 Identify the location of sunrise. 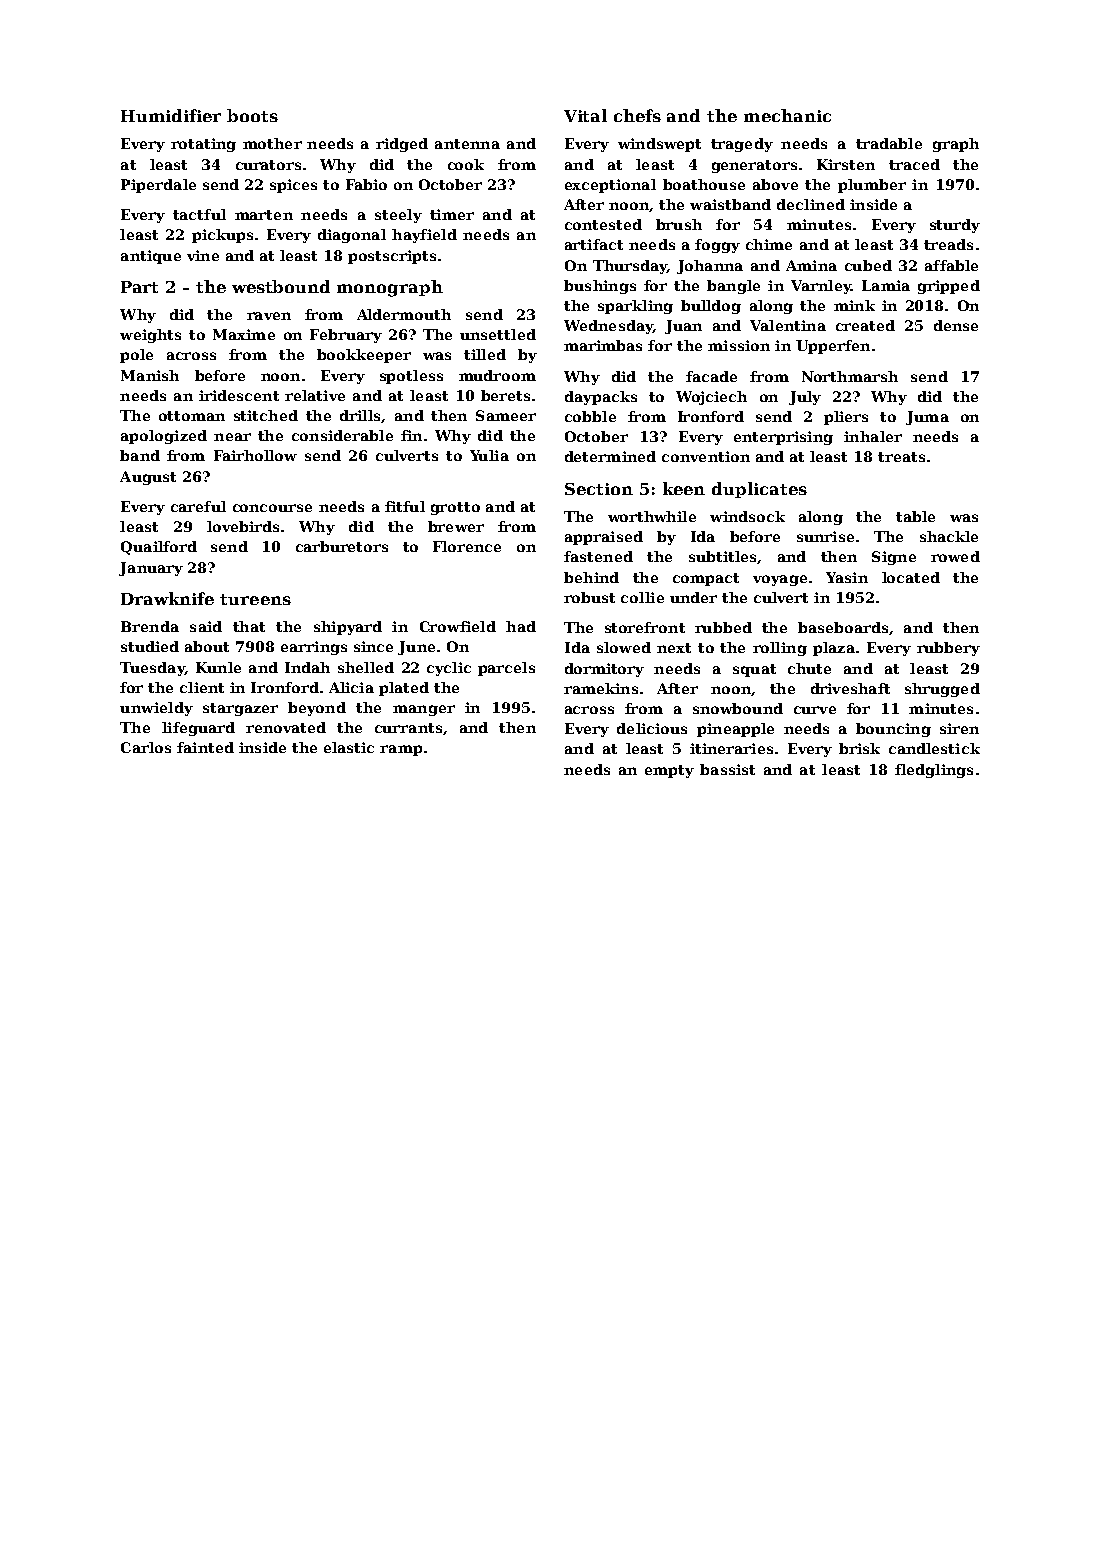
(825, 536).
